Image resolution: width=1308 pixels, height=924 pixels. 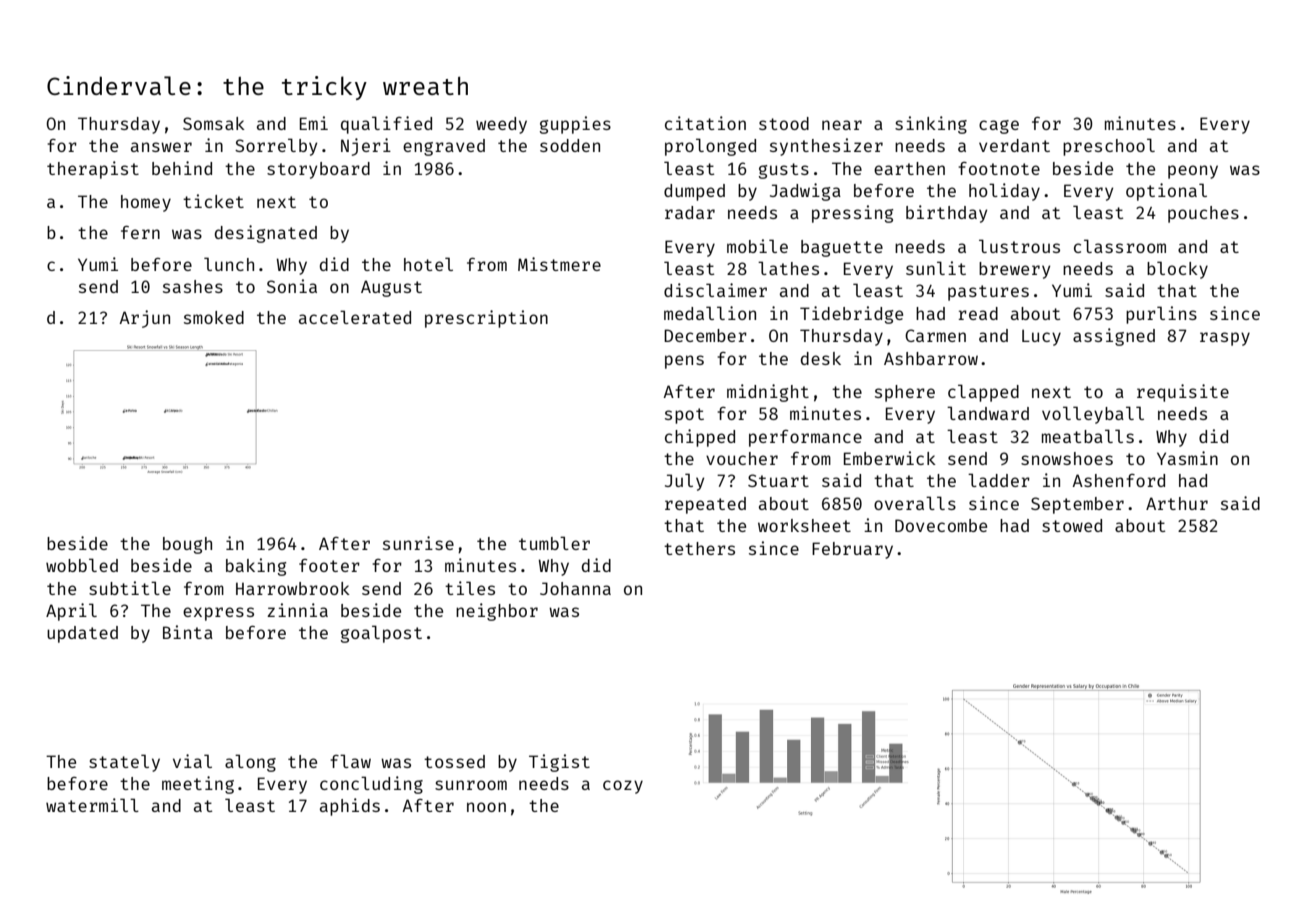 What do you see at coordinates (842, 125) in the screenshot?
I see `near` at bounding box center [842, 125].
